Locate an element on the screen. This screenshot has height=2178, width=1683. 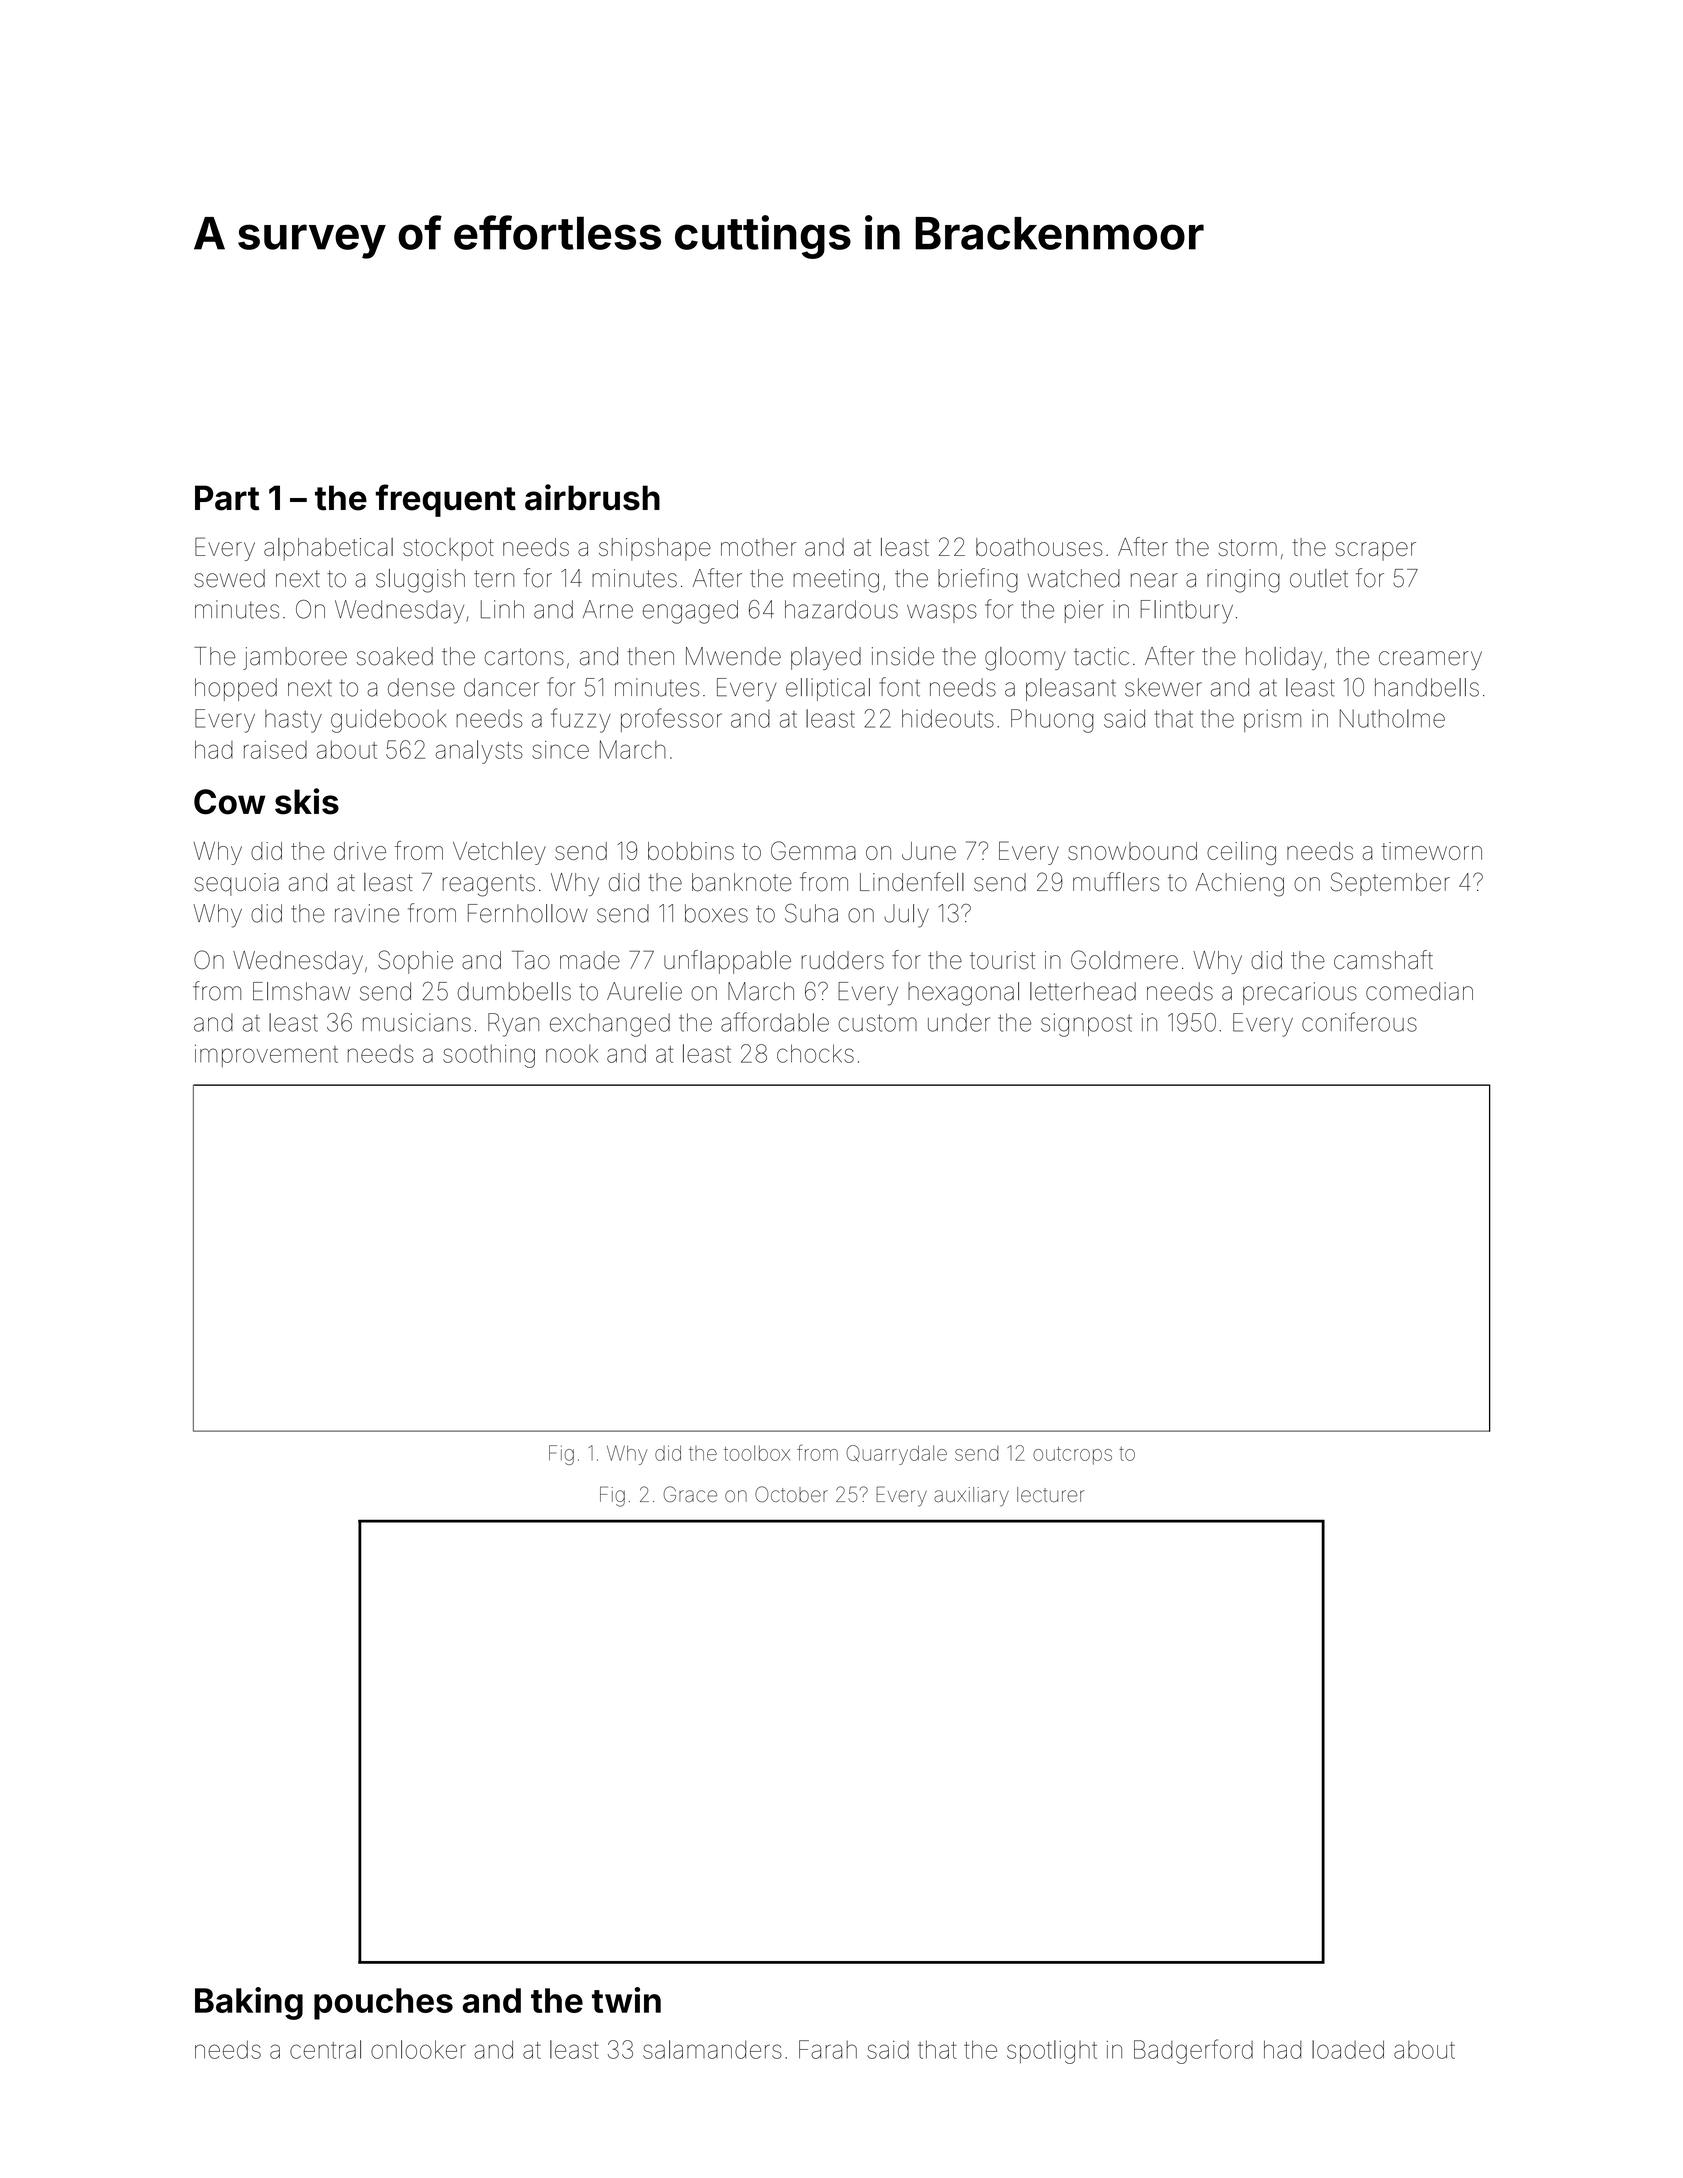
snowbound is located at coordinates (1132, 851).
